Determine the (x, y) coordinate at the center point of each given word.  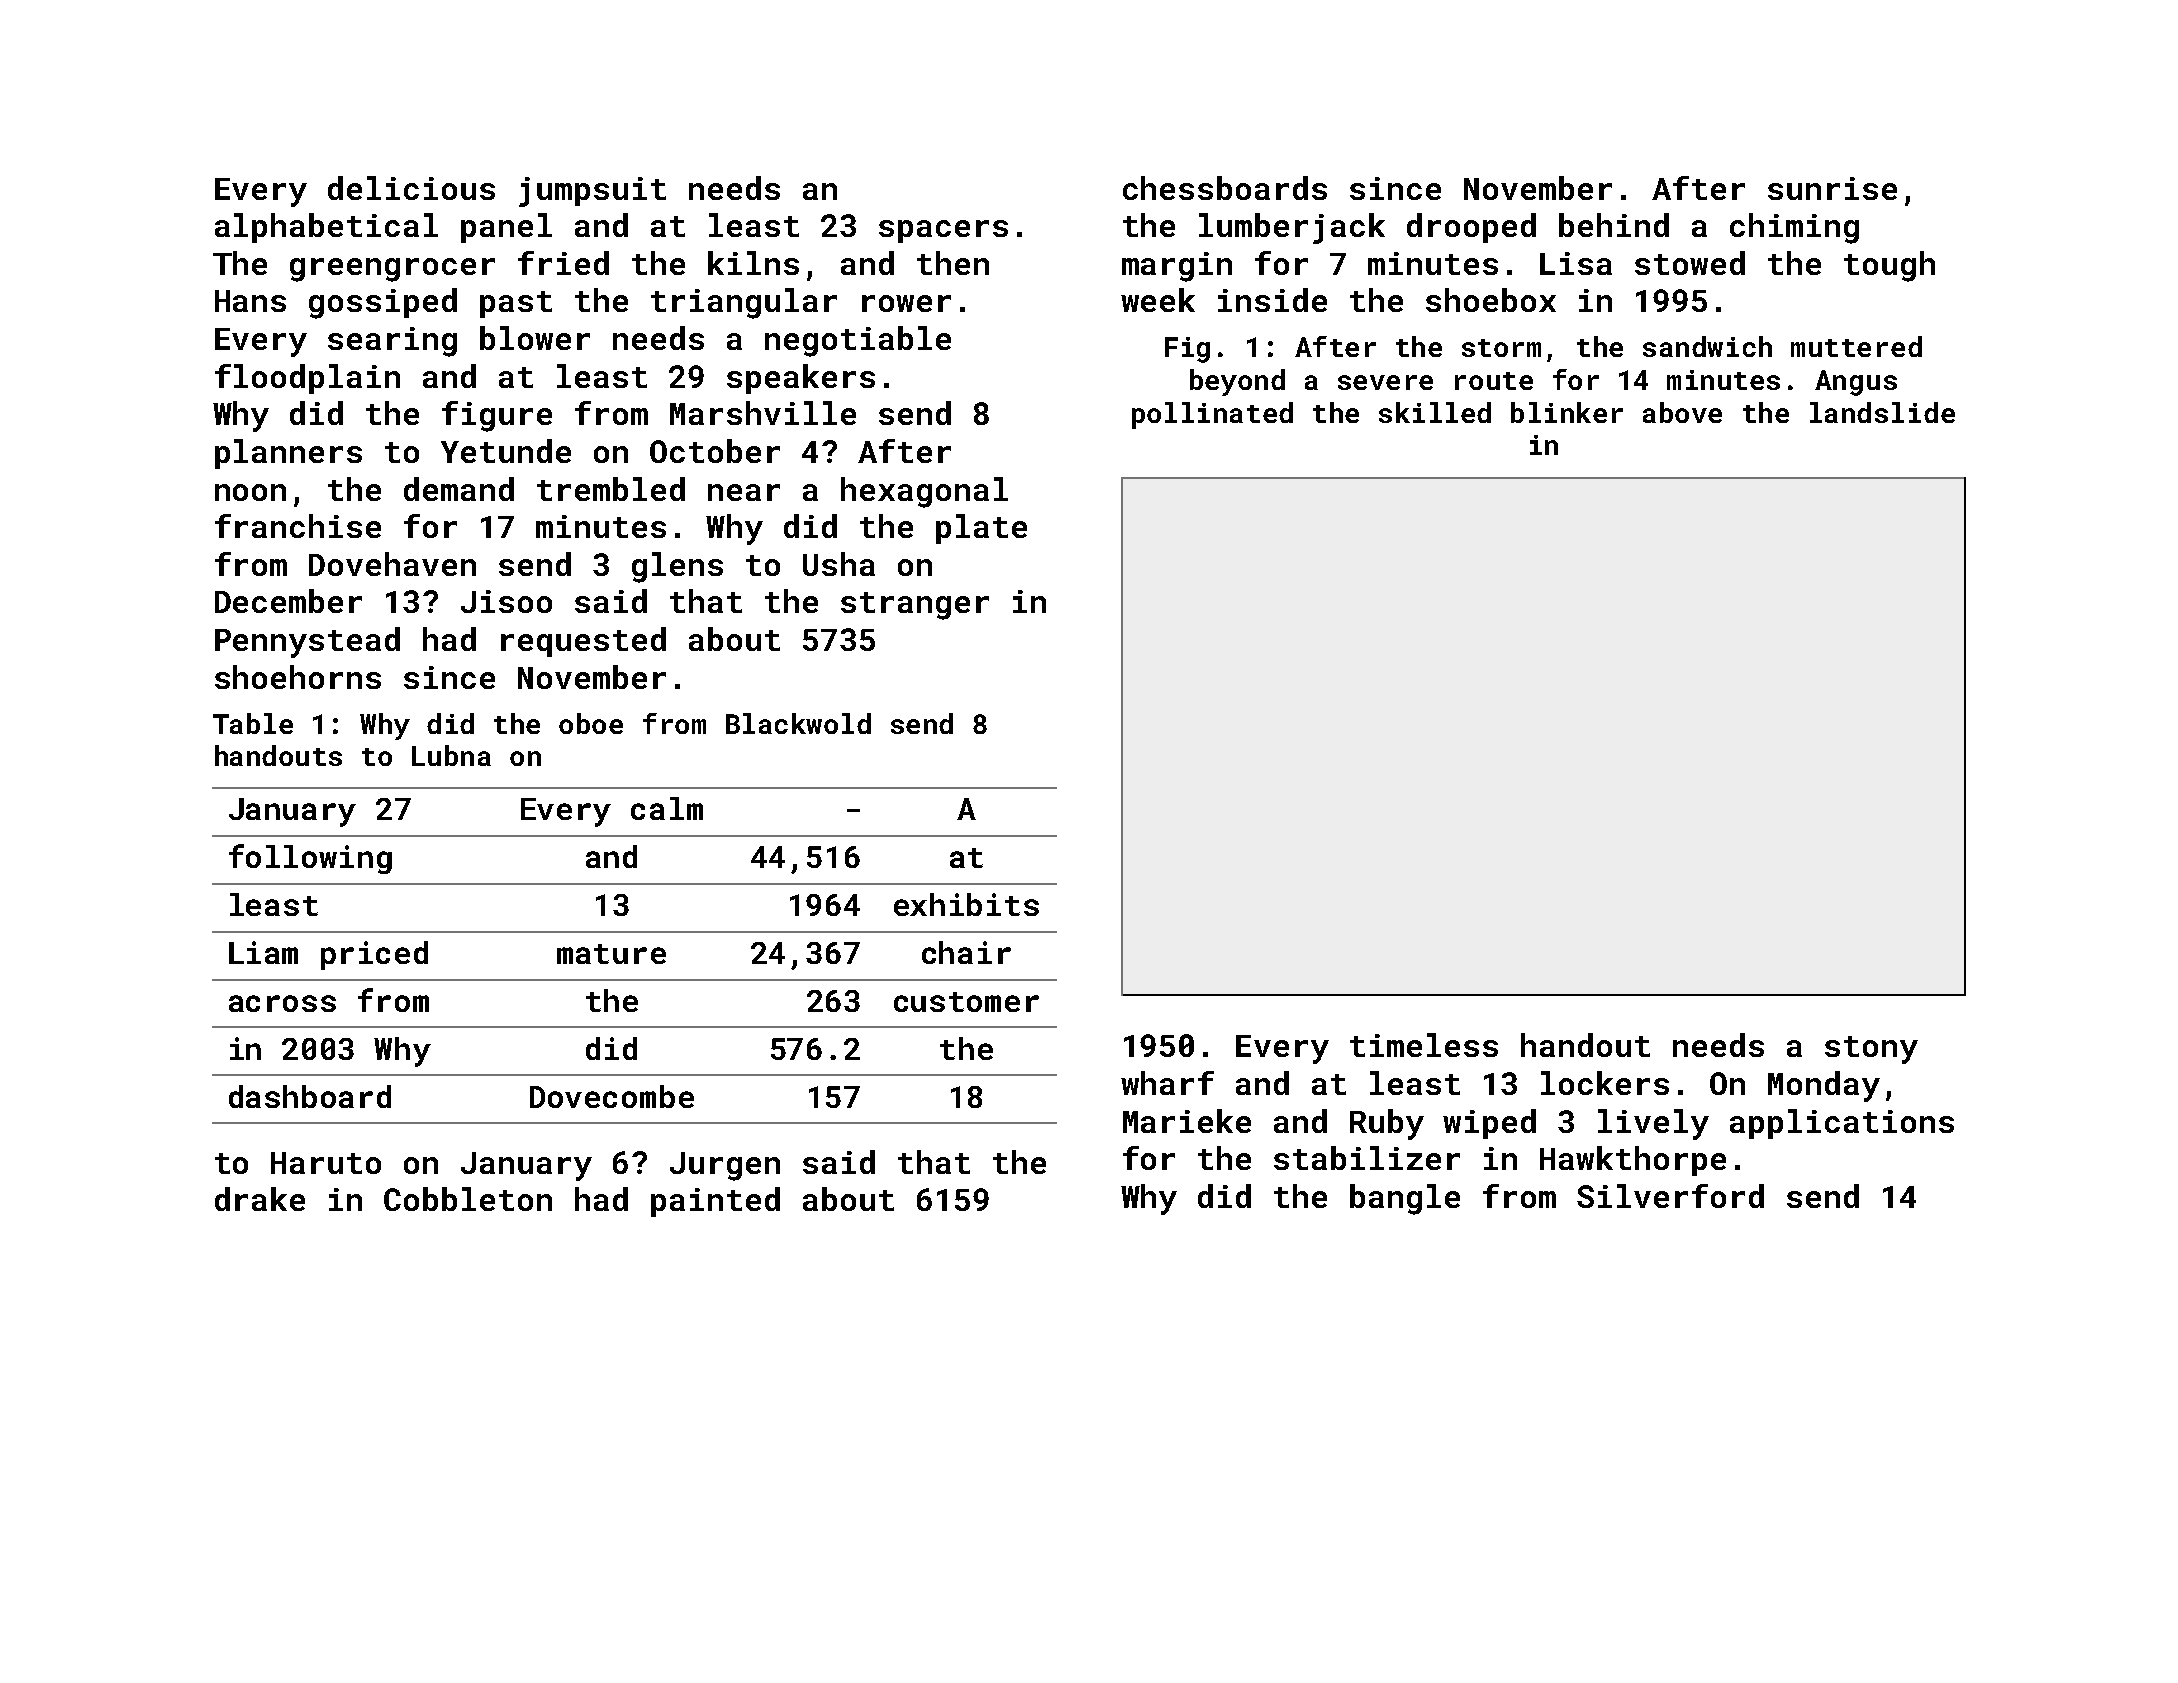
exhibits (966, 904)
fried (563, 263)
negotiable (858, 341)
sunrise (1832, 188)
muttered (1856, 346)
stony (1871, 1050)
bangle (1405, 1199)
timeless (1424, 1045)
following (310, 859)
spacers (943, 231)
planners (288, 454)
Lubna (451, 755)
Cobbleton (468, 1199)
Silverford (1670, 1196)
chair (966, 952)
